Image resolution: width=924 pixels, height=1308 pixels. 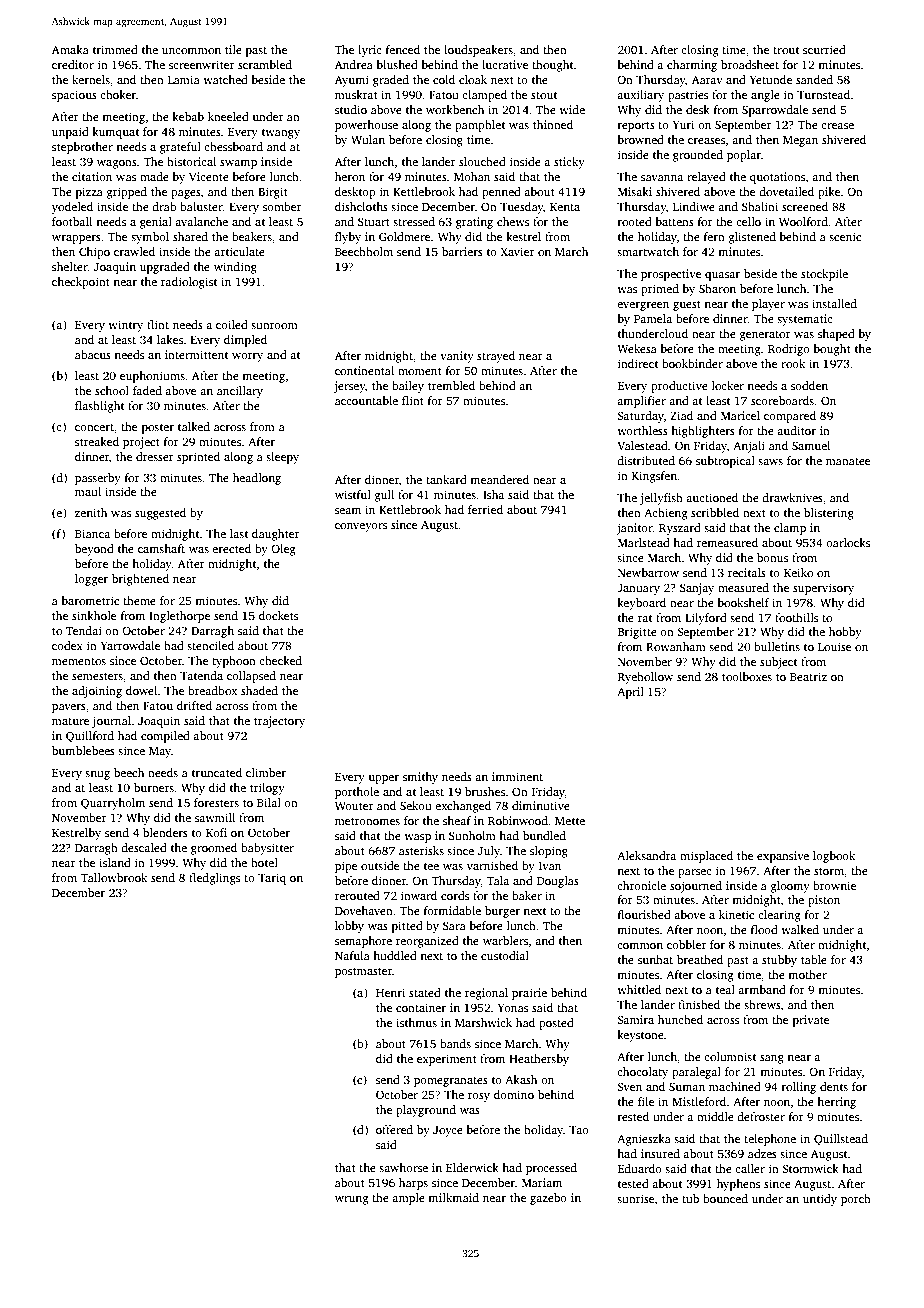 What do you see at coordinates (267, 849) in the image?
I see `babysitter` at bounding box center [267, 849].
